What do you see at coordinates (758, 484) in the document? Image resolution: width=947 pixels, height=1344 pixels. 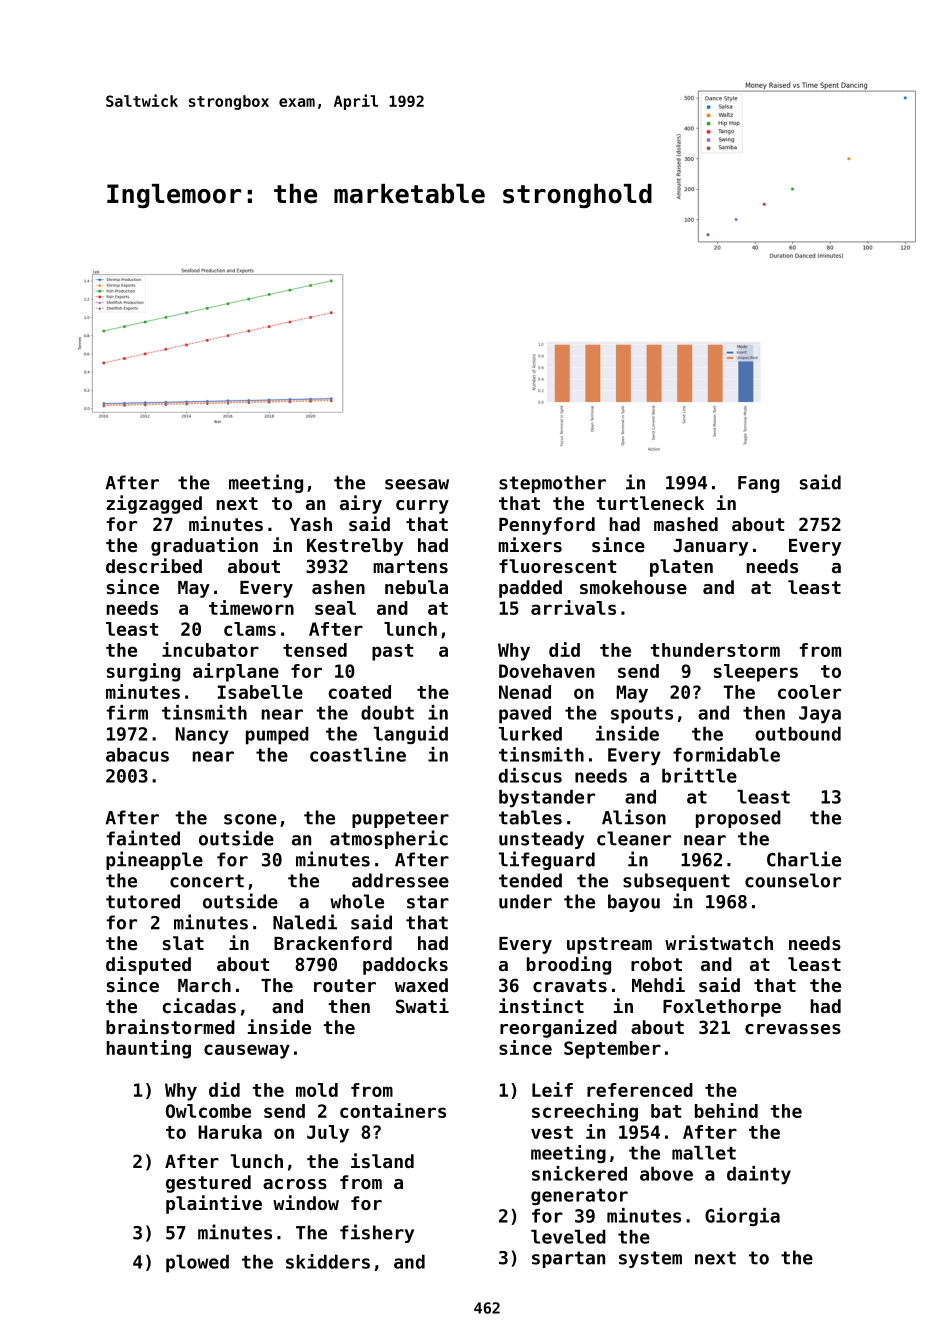 I see `Fang` at bounding box center [758, 484].
